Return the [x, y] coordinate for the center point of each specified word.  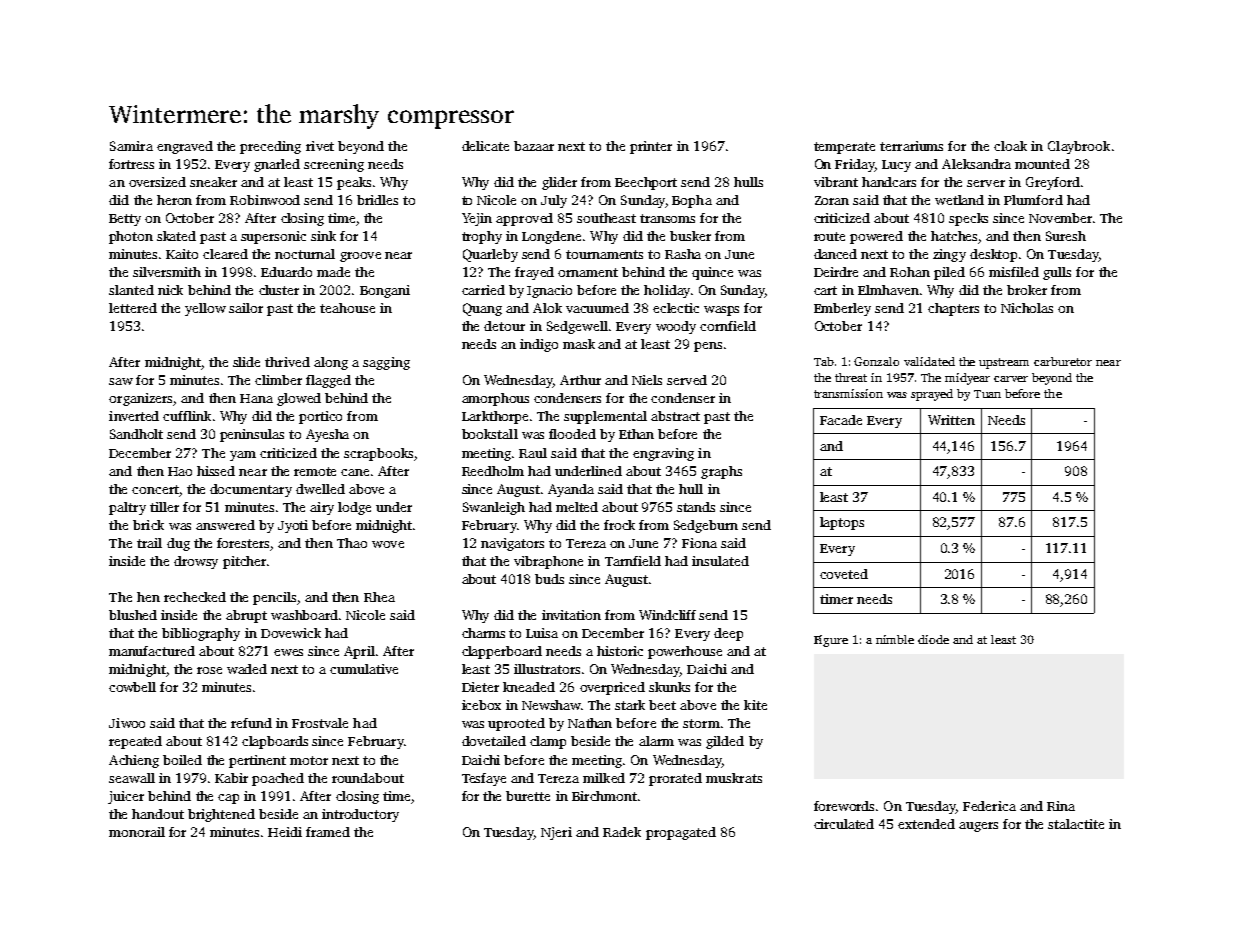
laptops [842, 523]
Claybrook [1079, 147]
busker [690, 236]
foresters [243, 543]
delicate [485, 146]
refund [251, 723]
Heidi [285, 832]
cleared [225, 254]
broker [1027, 290]
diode [933, 639]
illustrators [547, 669]
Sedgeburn [706, 526]
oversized [157, 182]
